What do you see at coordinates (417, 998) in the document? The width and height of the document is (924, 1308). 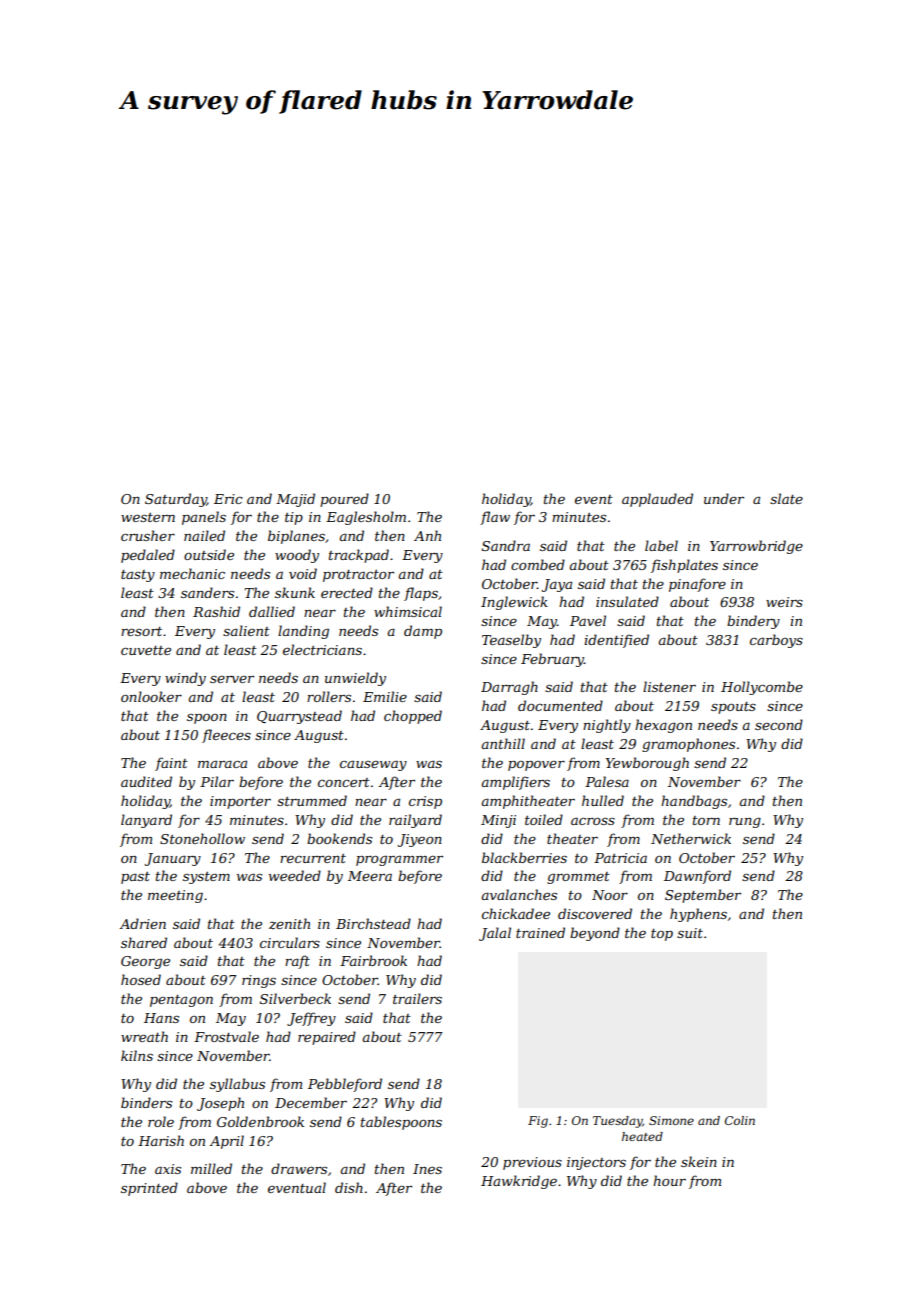 I see `trailers` at bounding box center [417, 998].
